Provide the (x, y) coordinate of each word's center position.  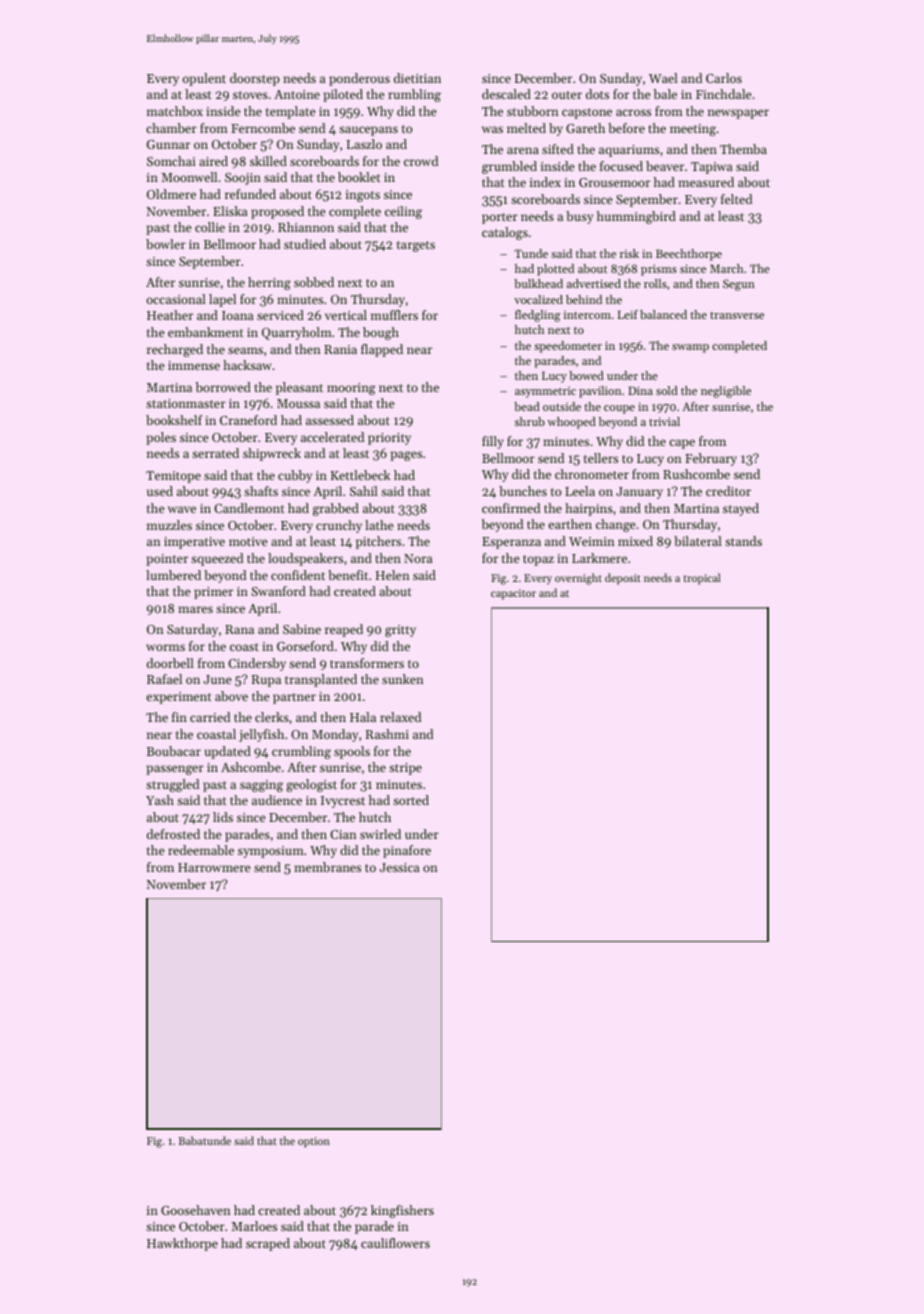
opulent (204, 79)
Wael (663, 78)
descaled (506, 94)
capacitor (513, 594)
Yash (160, 800)
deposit (623, 579)
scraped (268, 1244)
